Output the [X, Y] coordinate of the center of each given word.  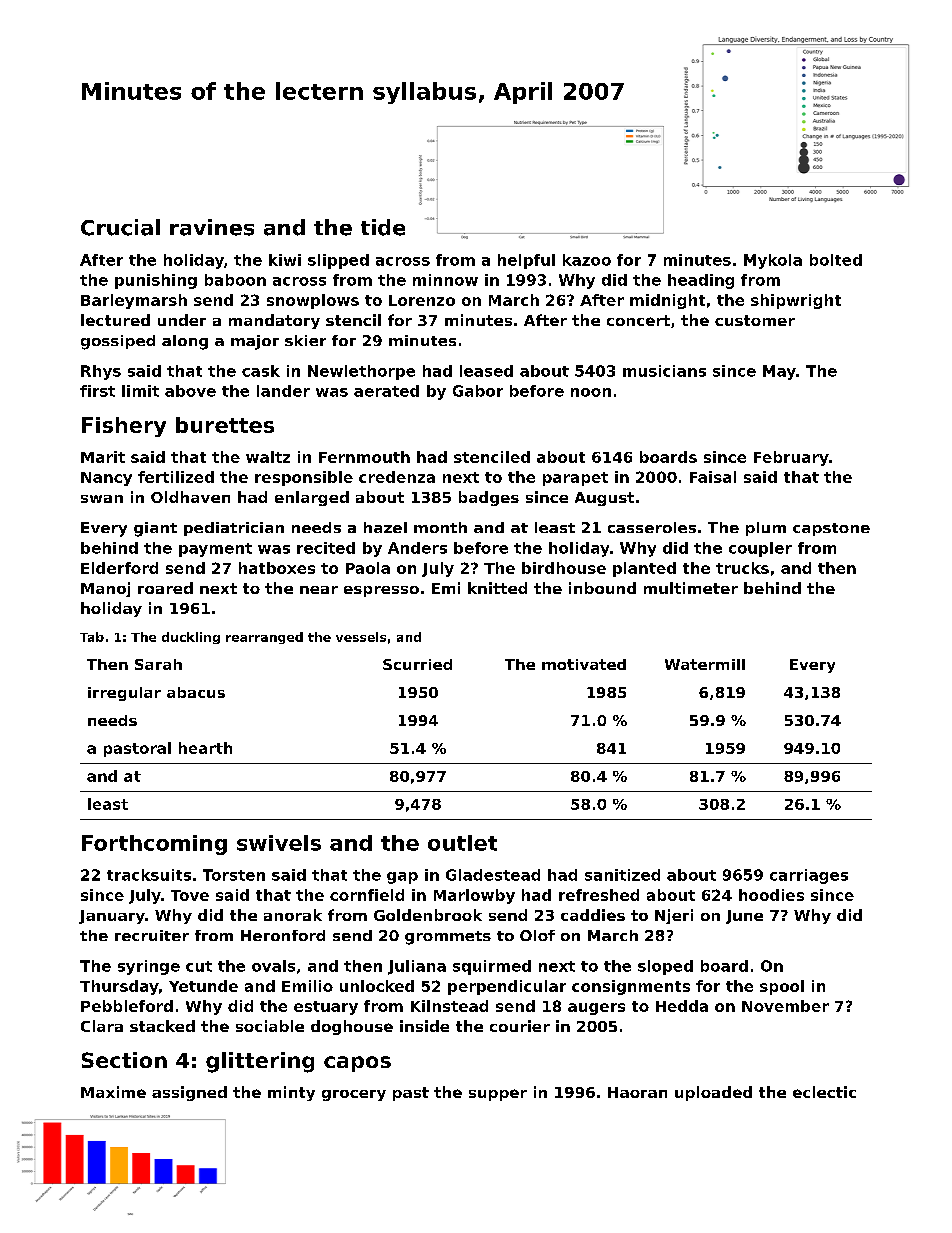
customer [755, 320]
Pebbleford [127, 1006]
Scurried [417, 664]
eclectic [824, 1092]
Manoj [105, 589]
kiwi [285, 260]
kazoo [587, 260]
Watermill [705, 664]
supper [498, 1095]
